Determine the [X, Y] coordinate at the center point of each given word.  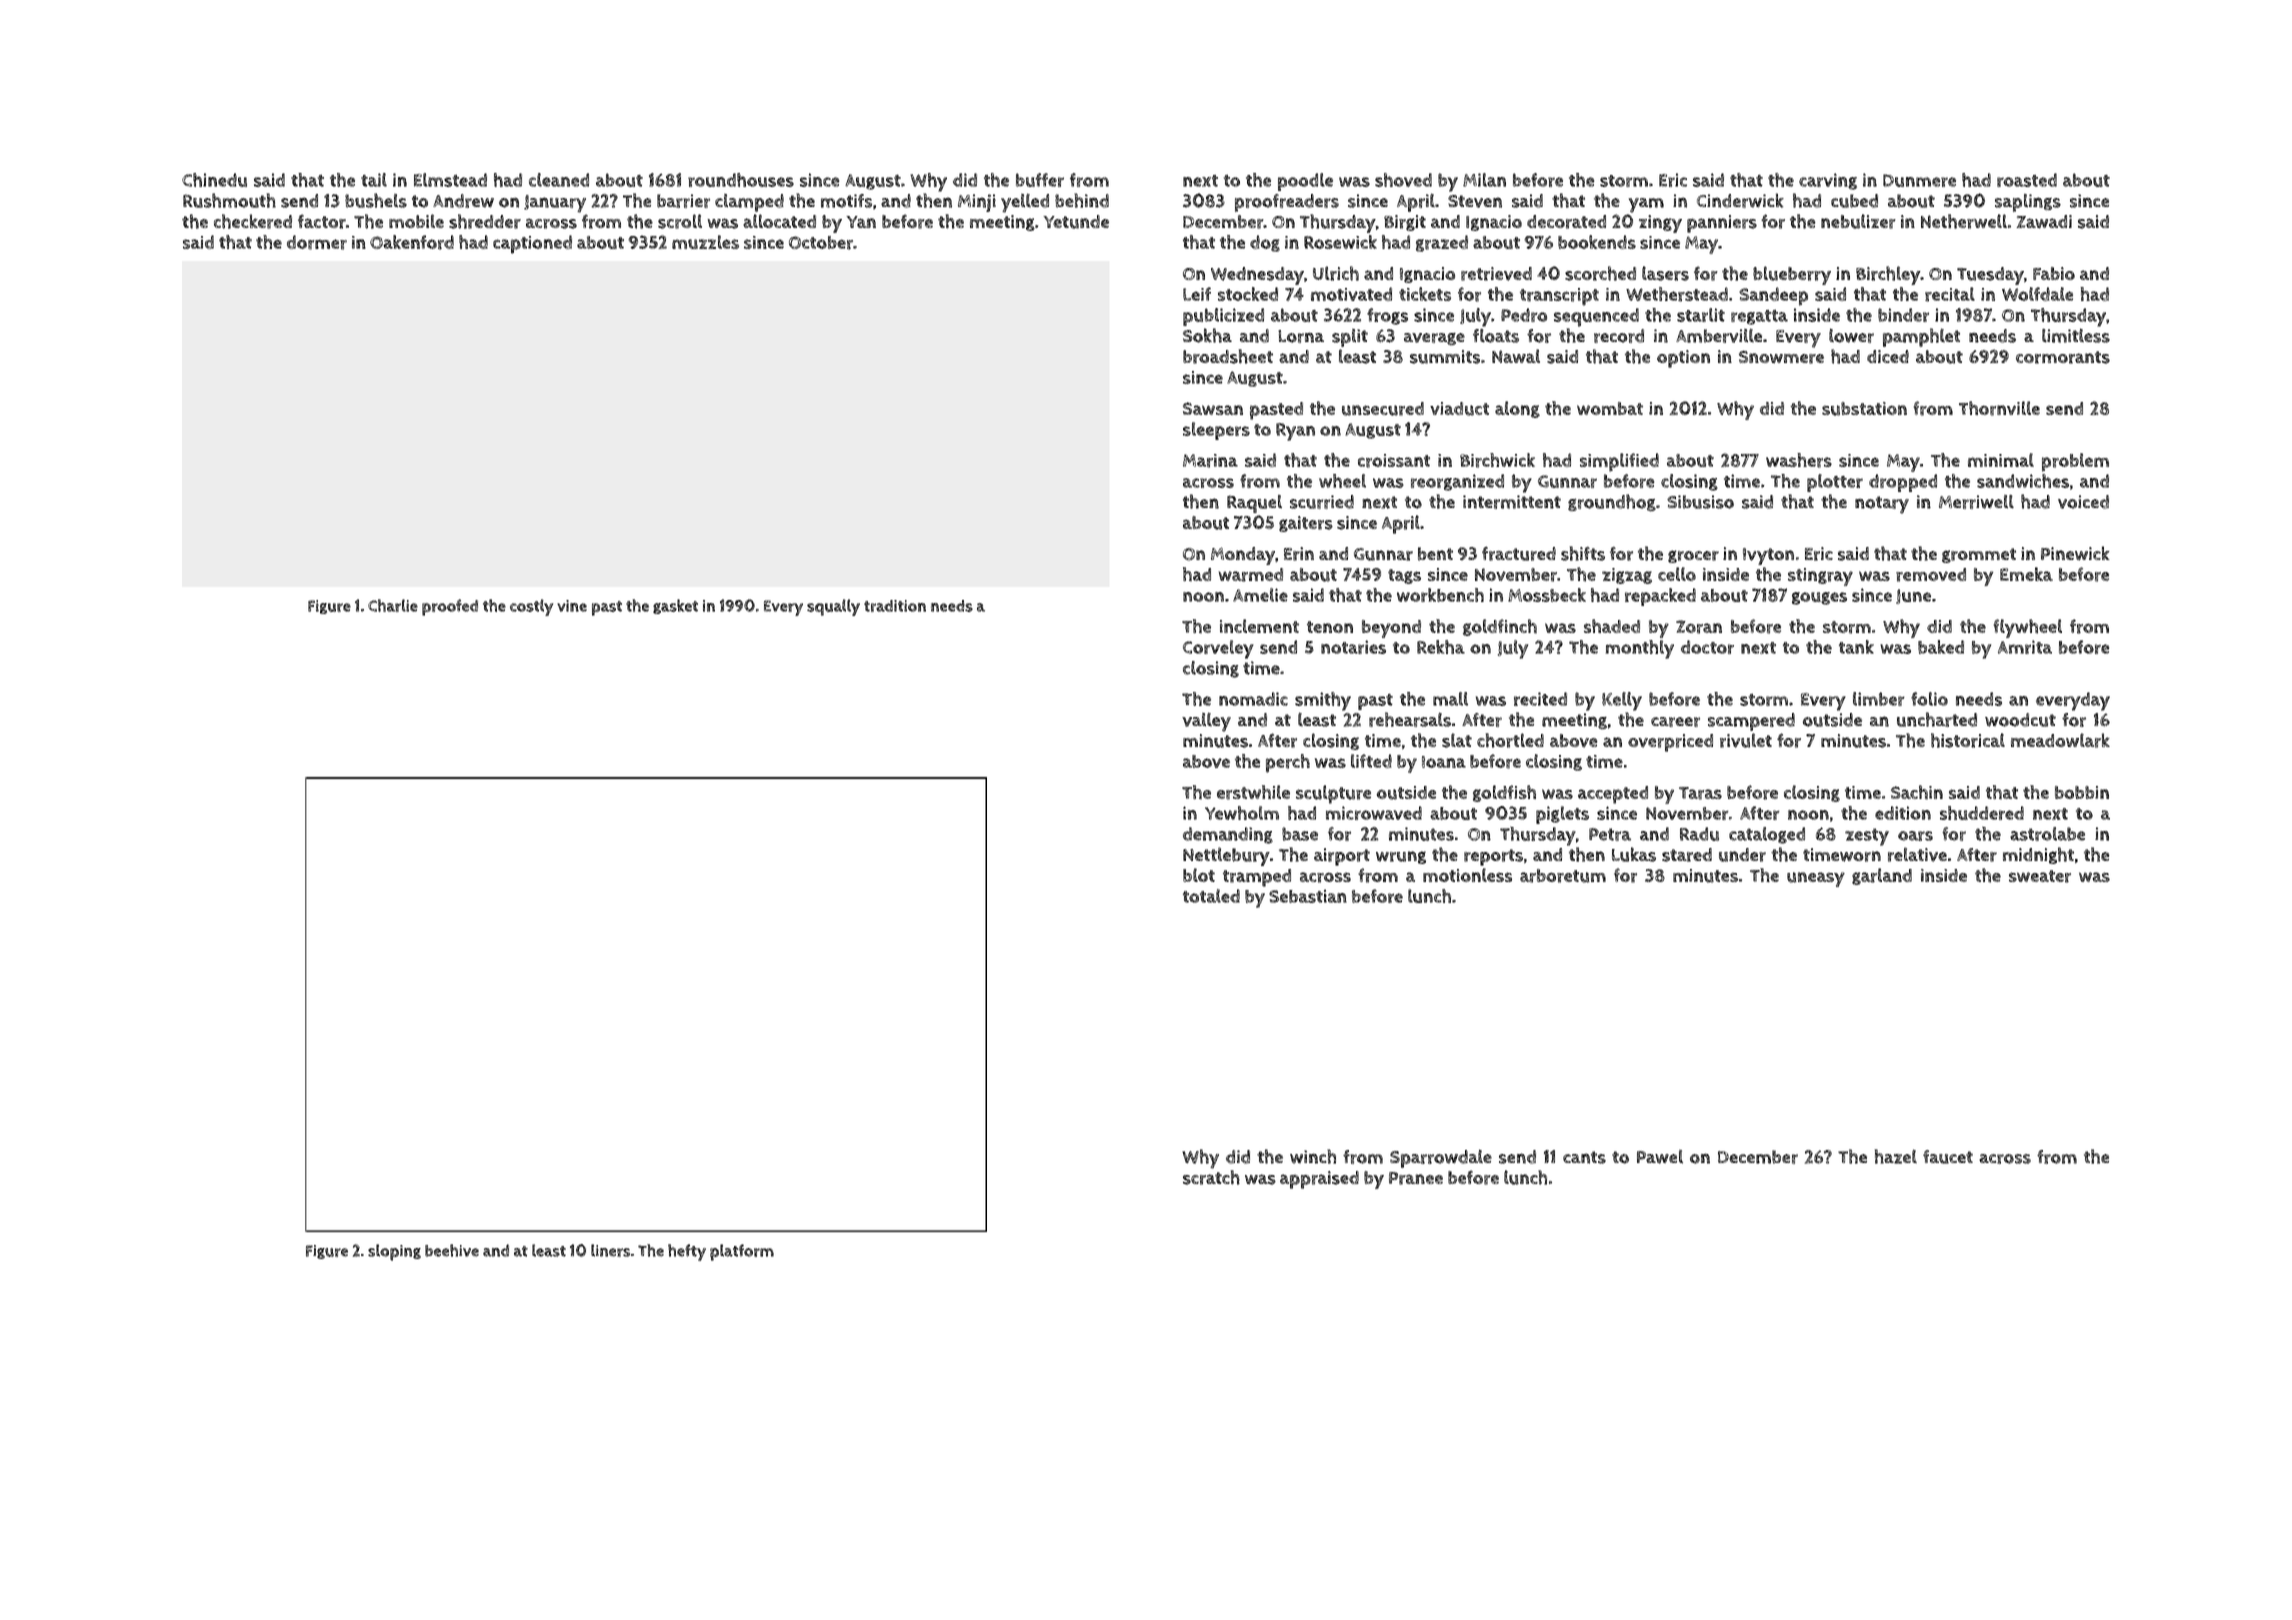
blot [1199, 875]
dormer [317, 242]
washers [1799, 460]
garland [1882, 876]
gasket [675, 606]
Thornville [1999, 408]
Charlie [393, 605]
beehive [452, 1250]
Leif [1197, 294]
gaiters [1306, 524]
